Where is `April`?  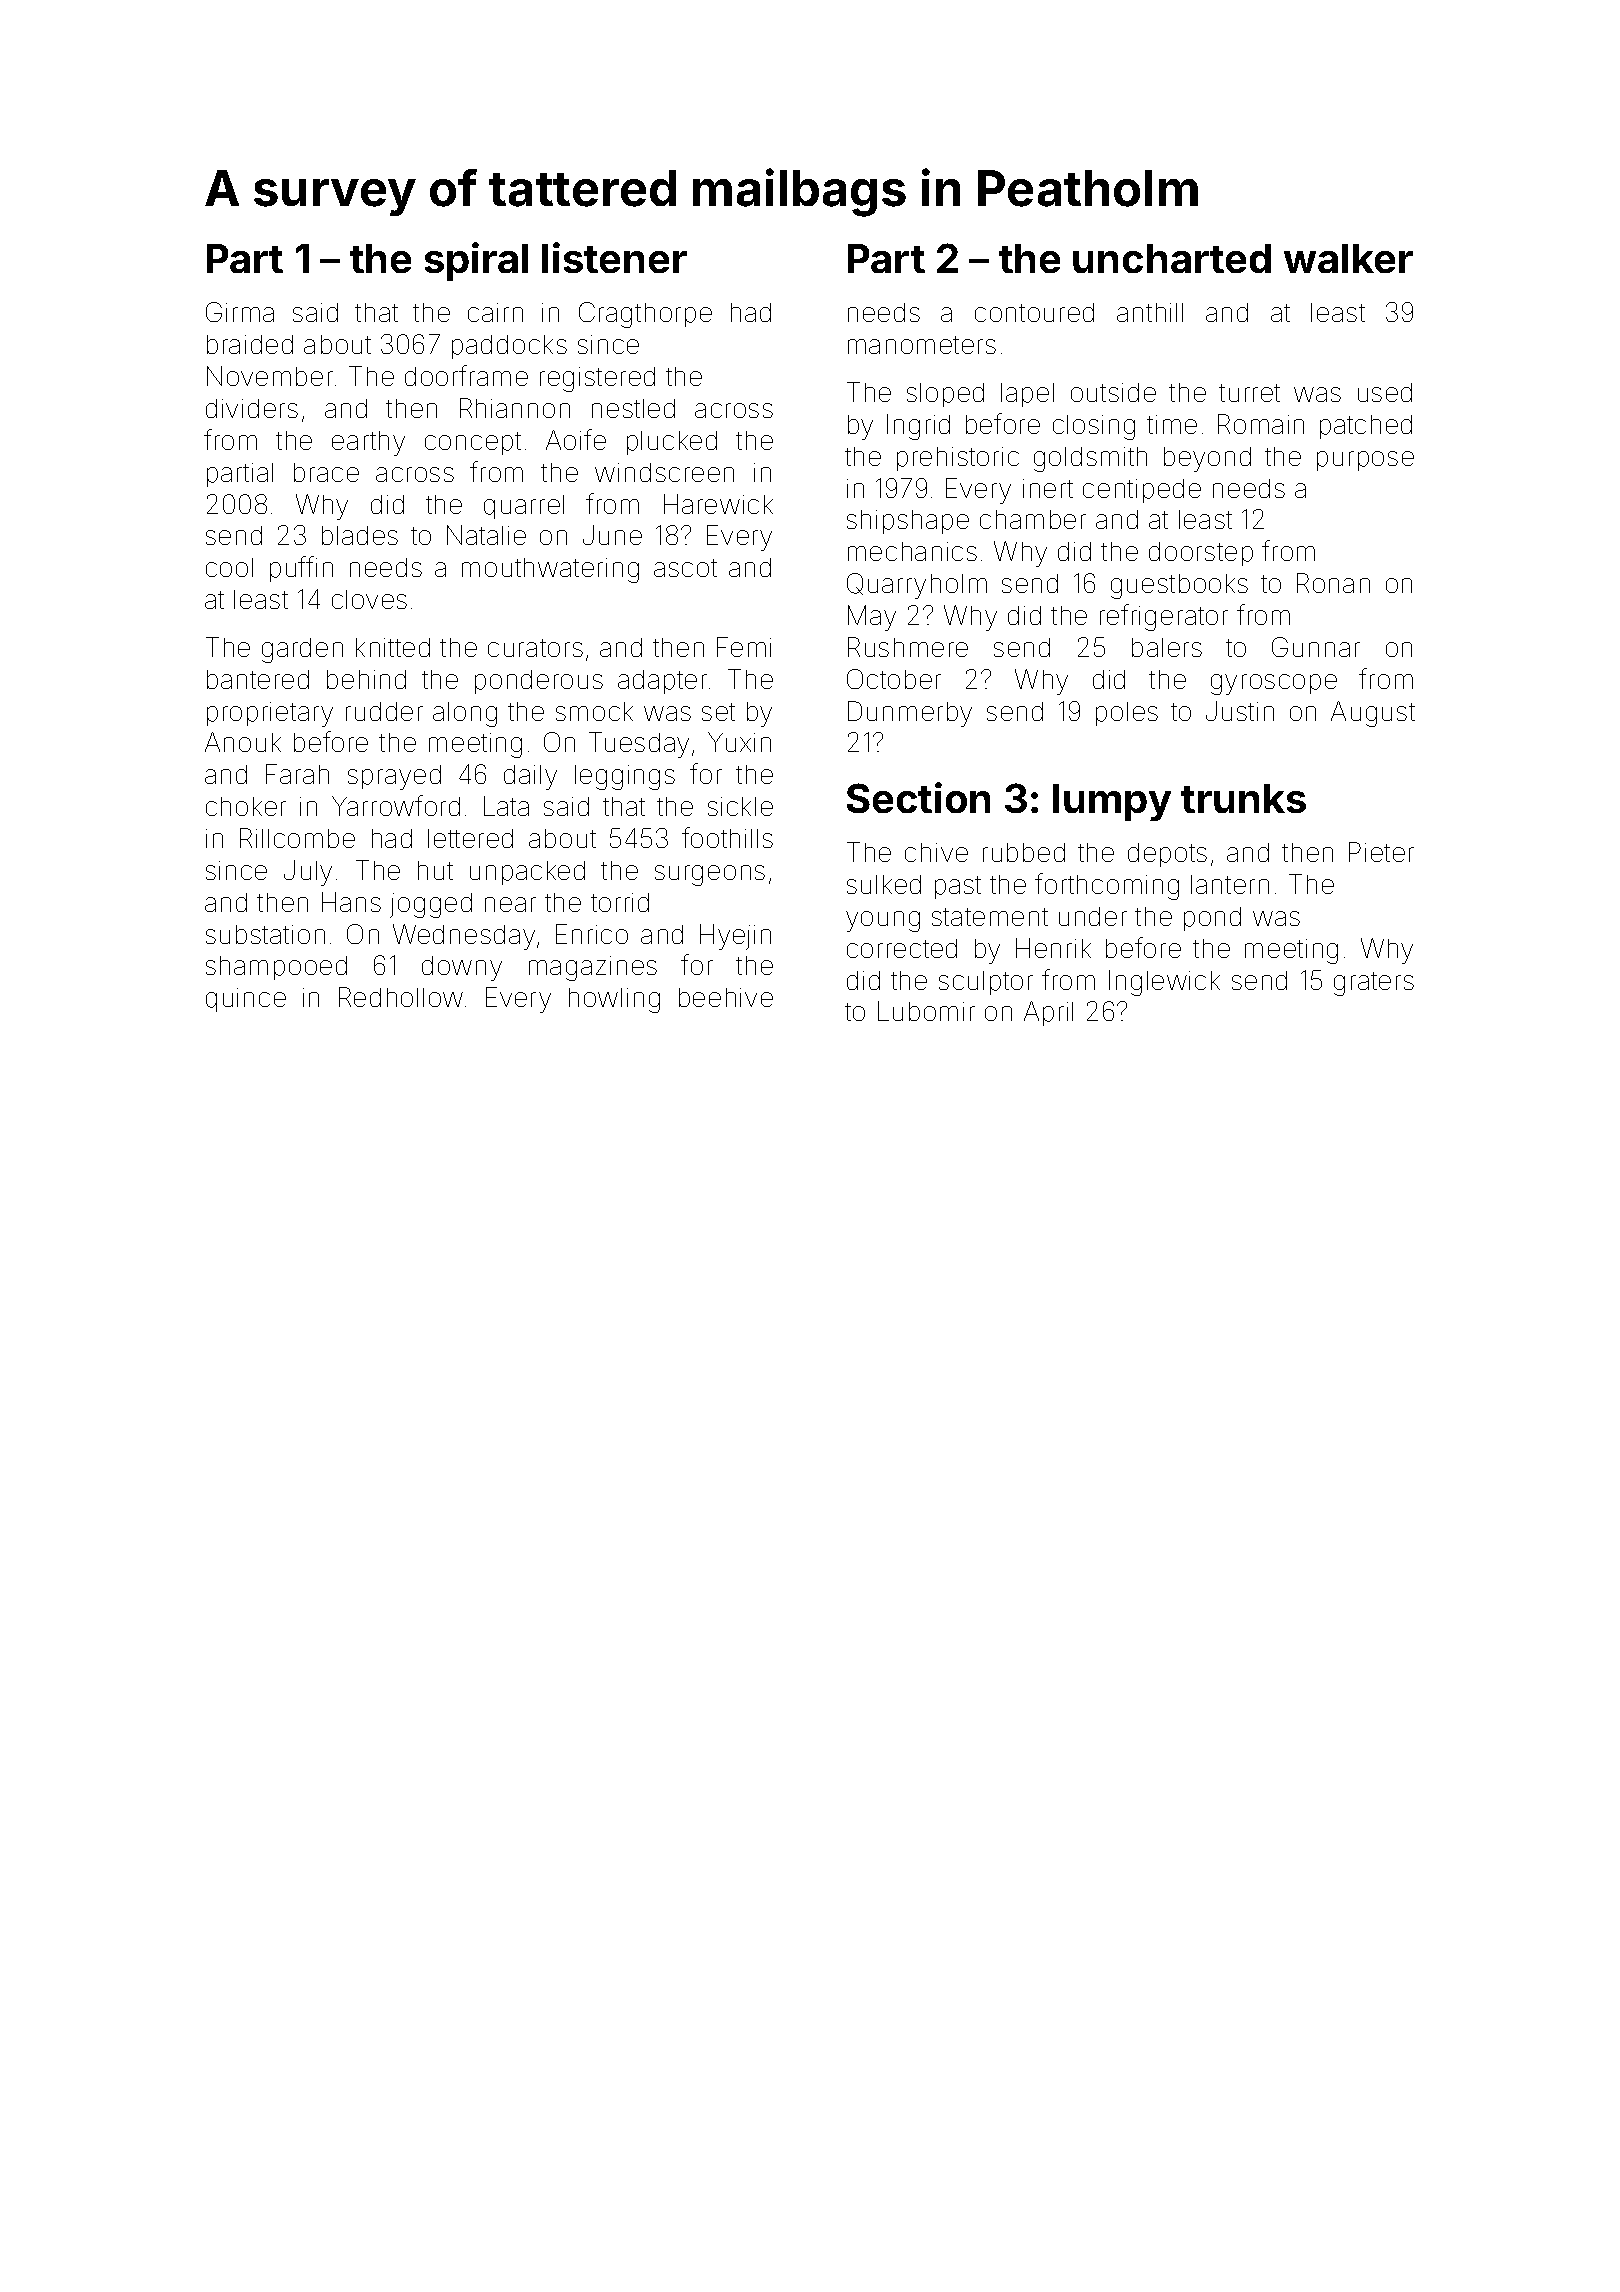
April is located at coordinates (1048, 1013).
